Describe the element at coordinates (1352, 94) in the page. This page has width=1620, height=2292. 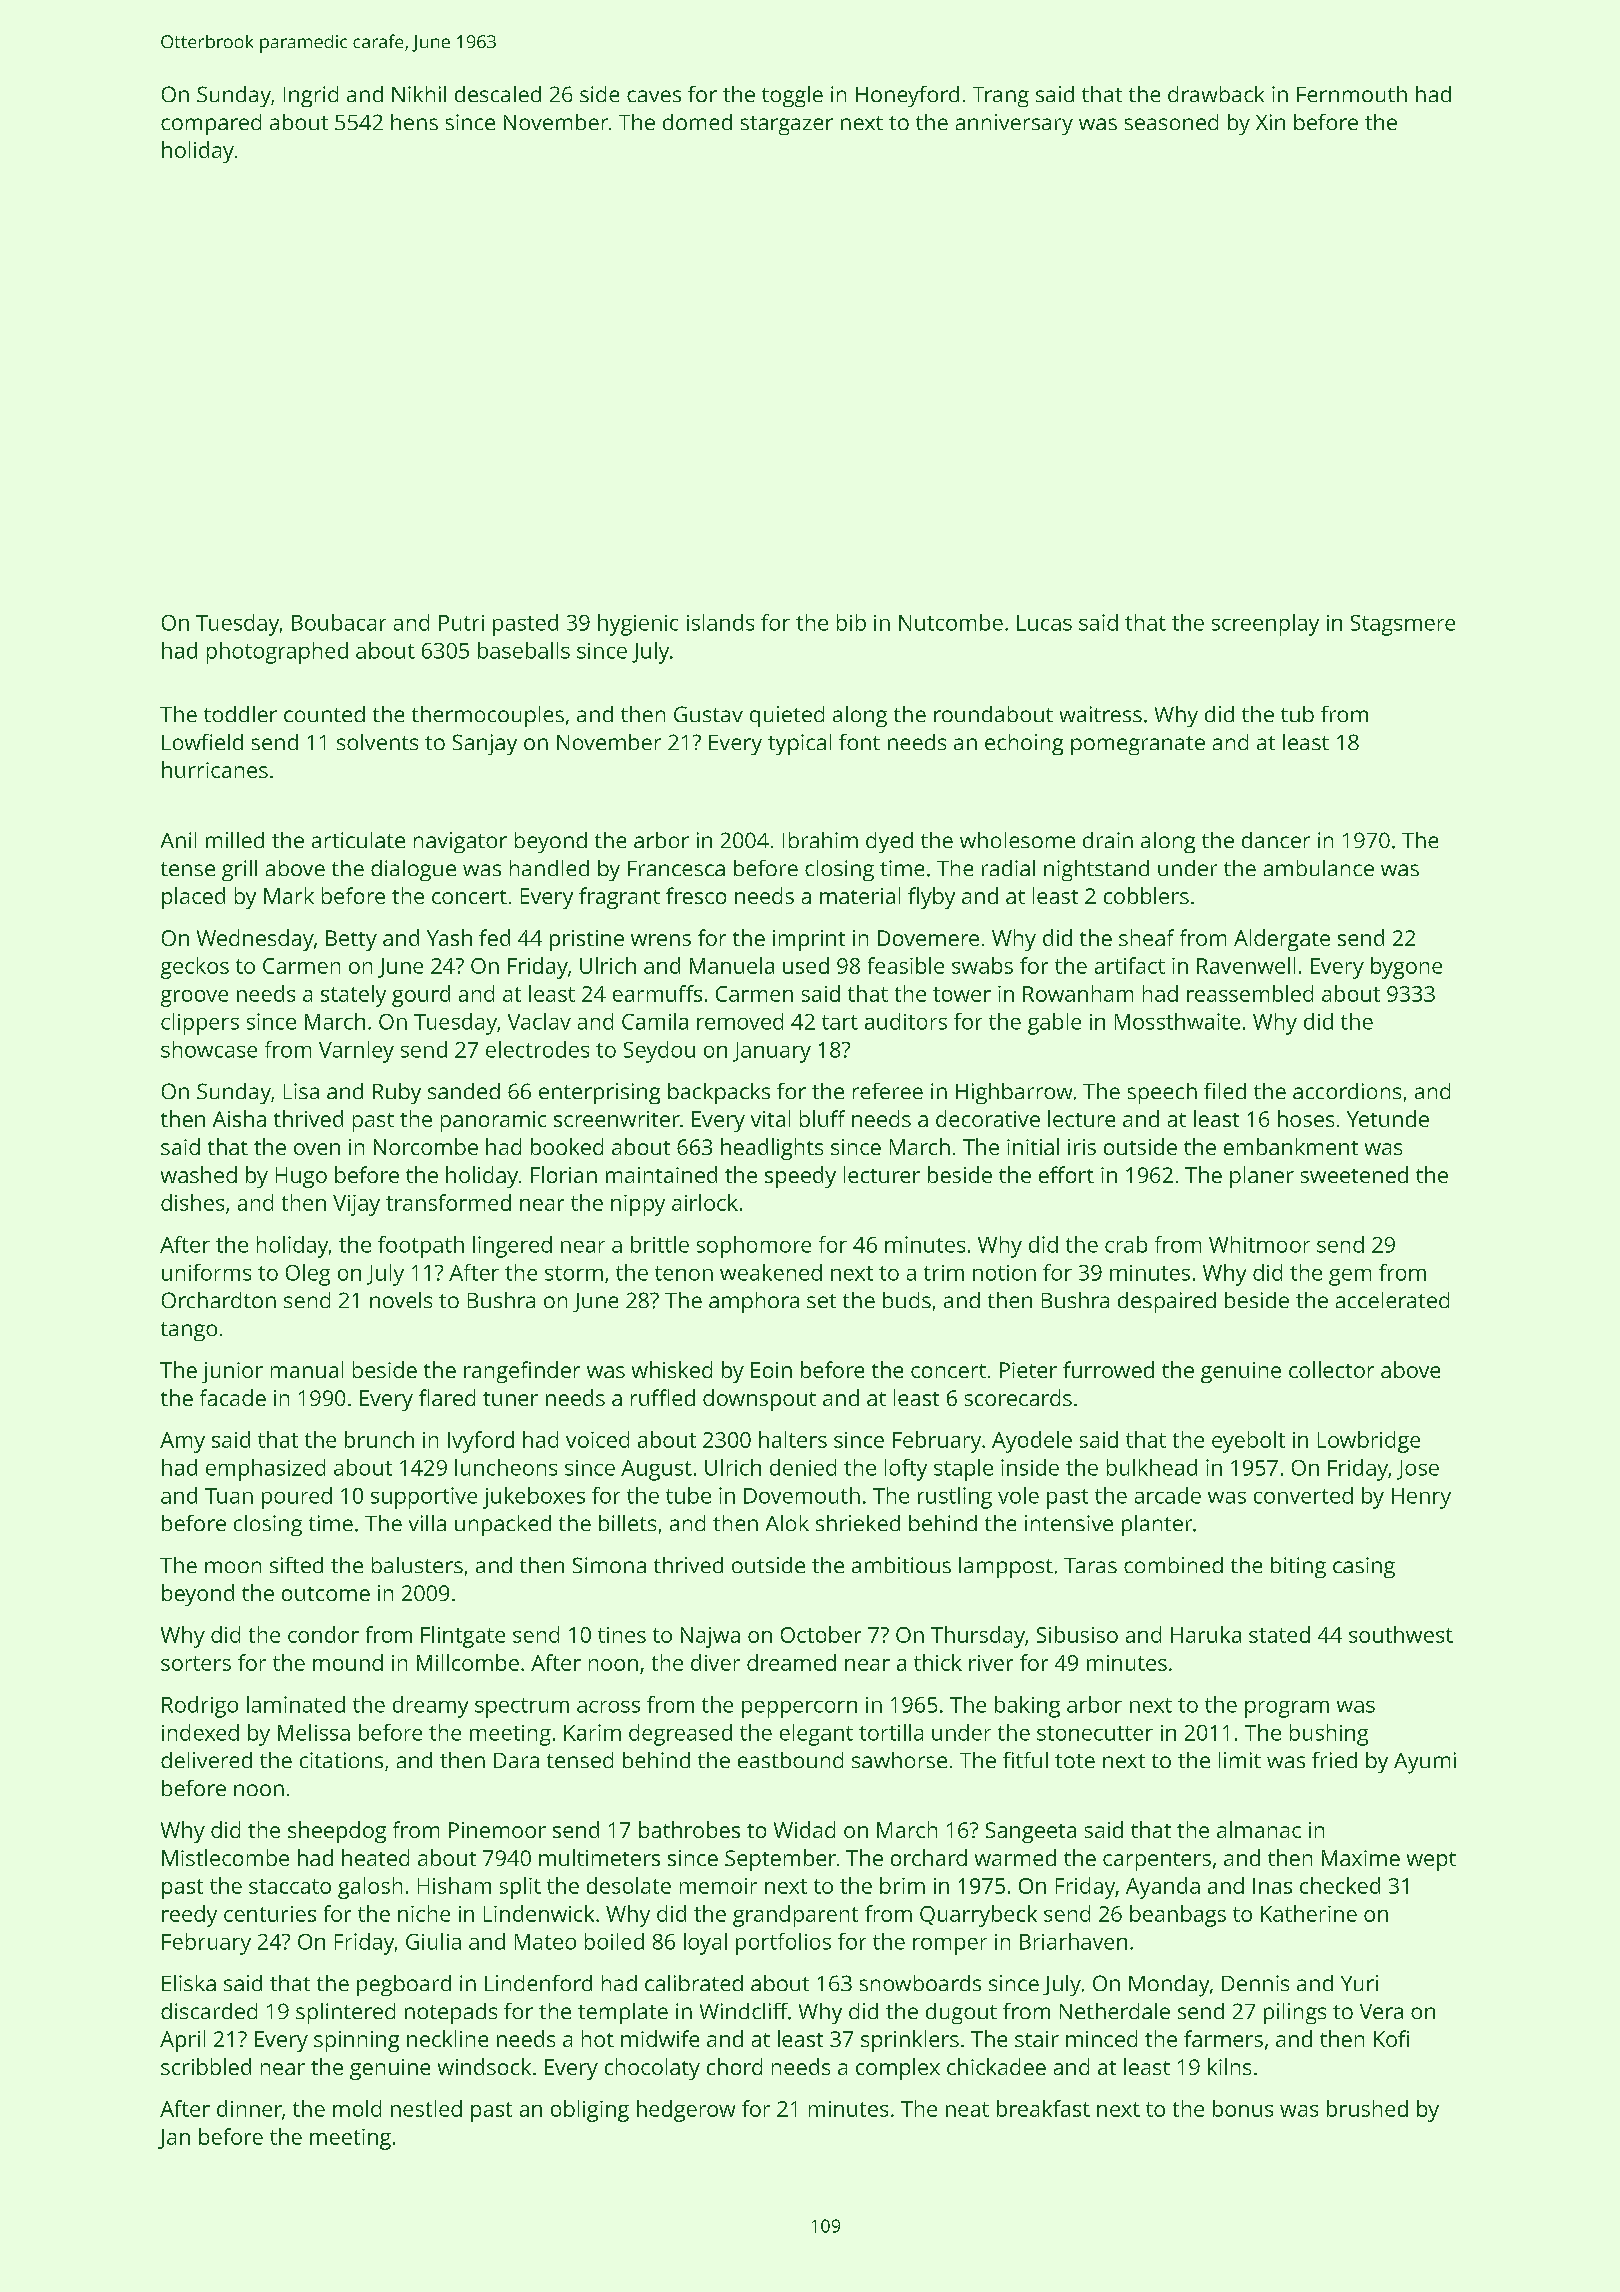
I see `Fernmouth` at that location.
